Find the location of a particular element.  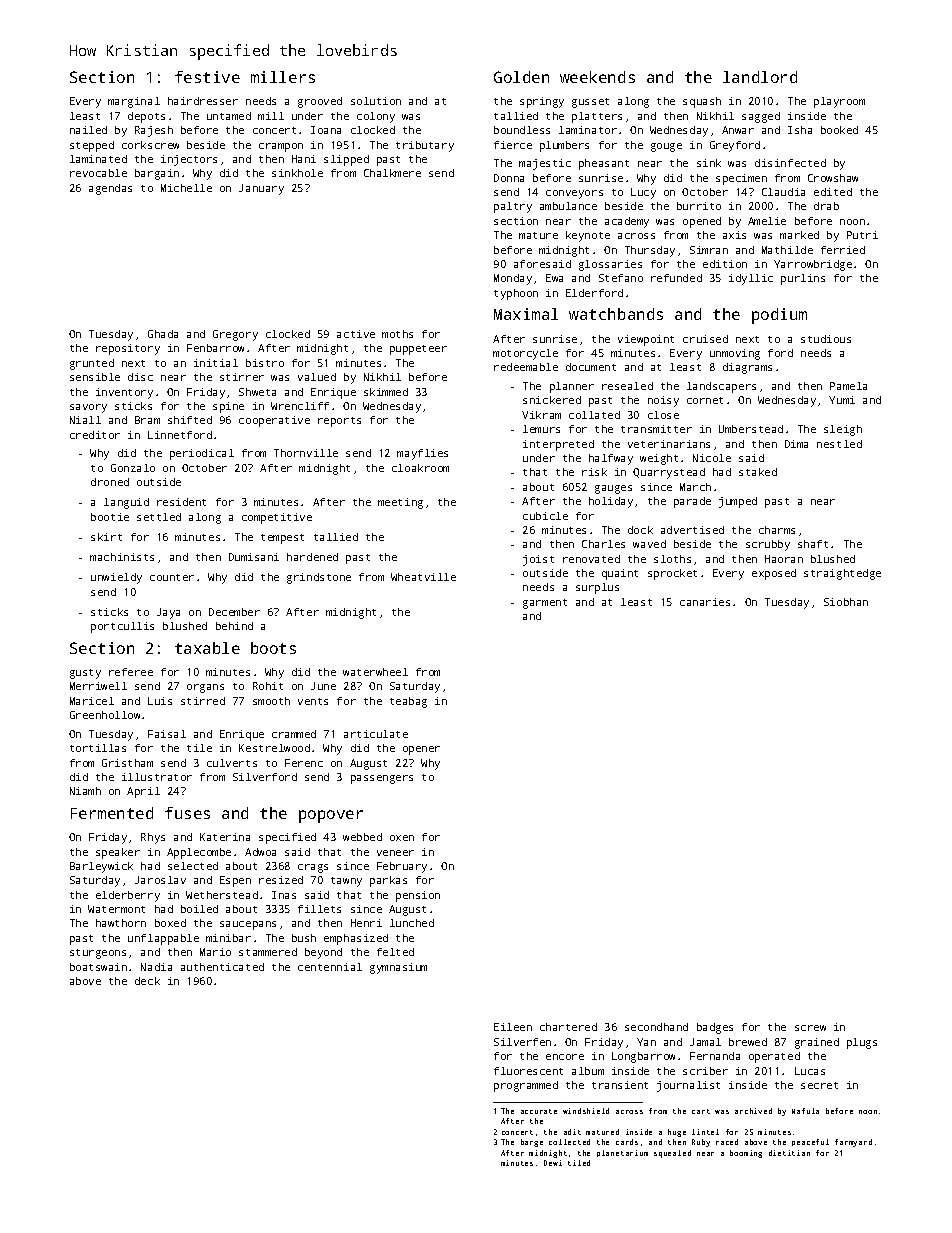

weekends is located at coordinates (597, 77).
